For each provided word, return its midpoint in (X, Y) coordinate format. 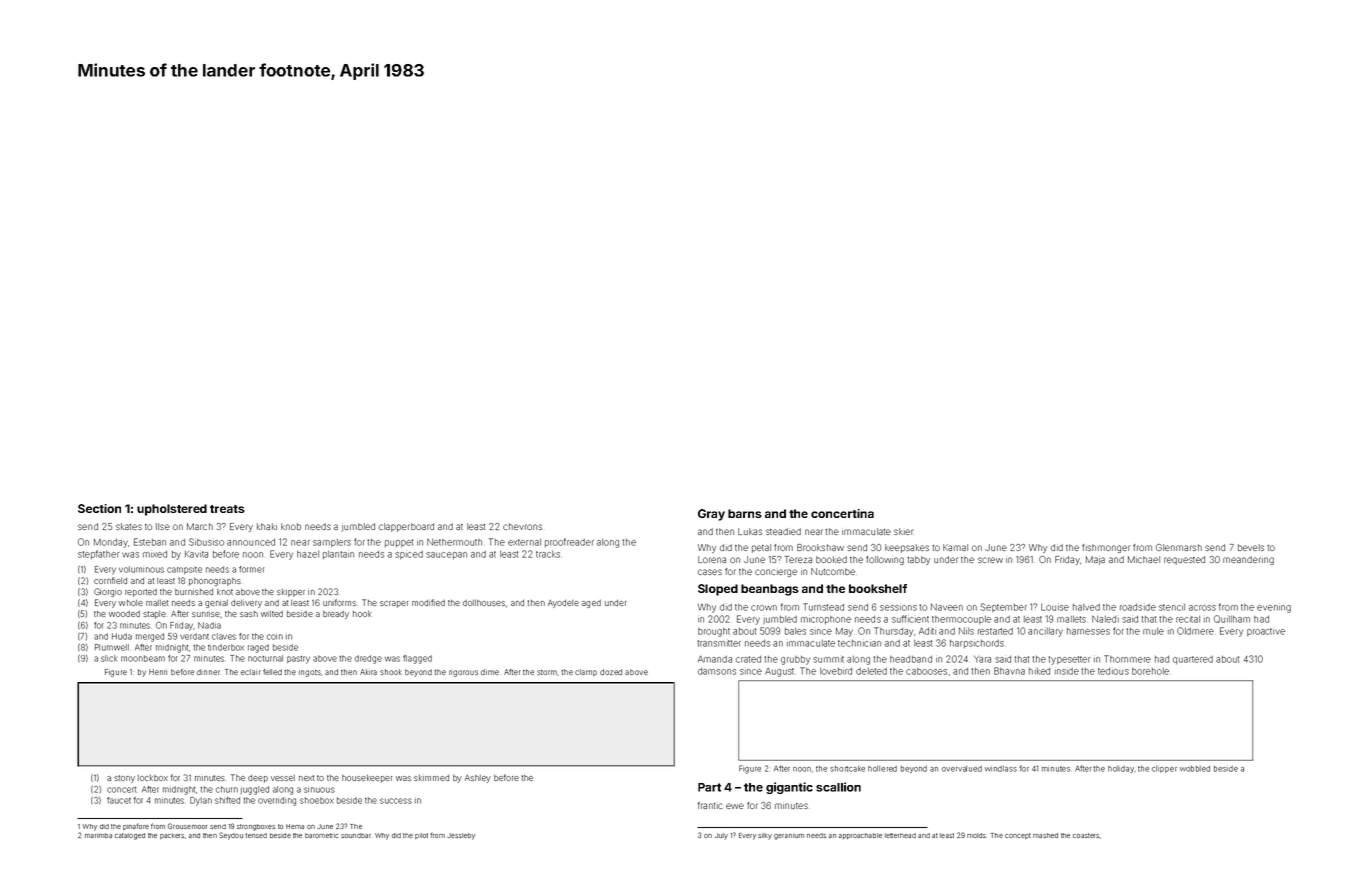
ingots (310, 673)
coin (275, 637)
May (844, 632)
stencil (1172, 607)
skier (904, 531)
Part (709, 787)
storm (547, 672)
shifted (227, 800)
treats (227, 509)
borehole (1150, 671)
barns (745, 513)
